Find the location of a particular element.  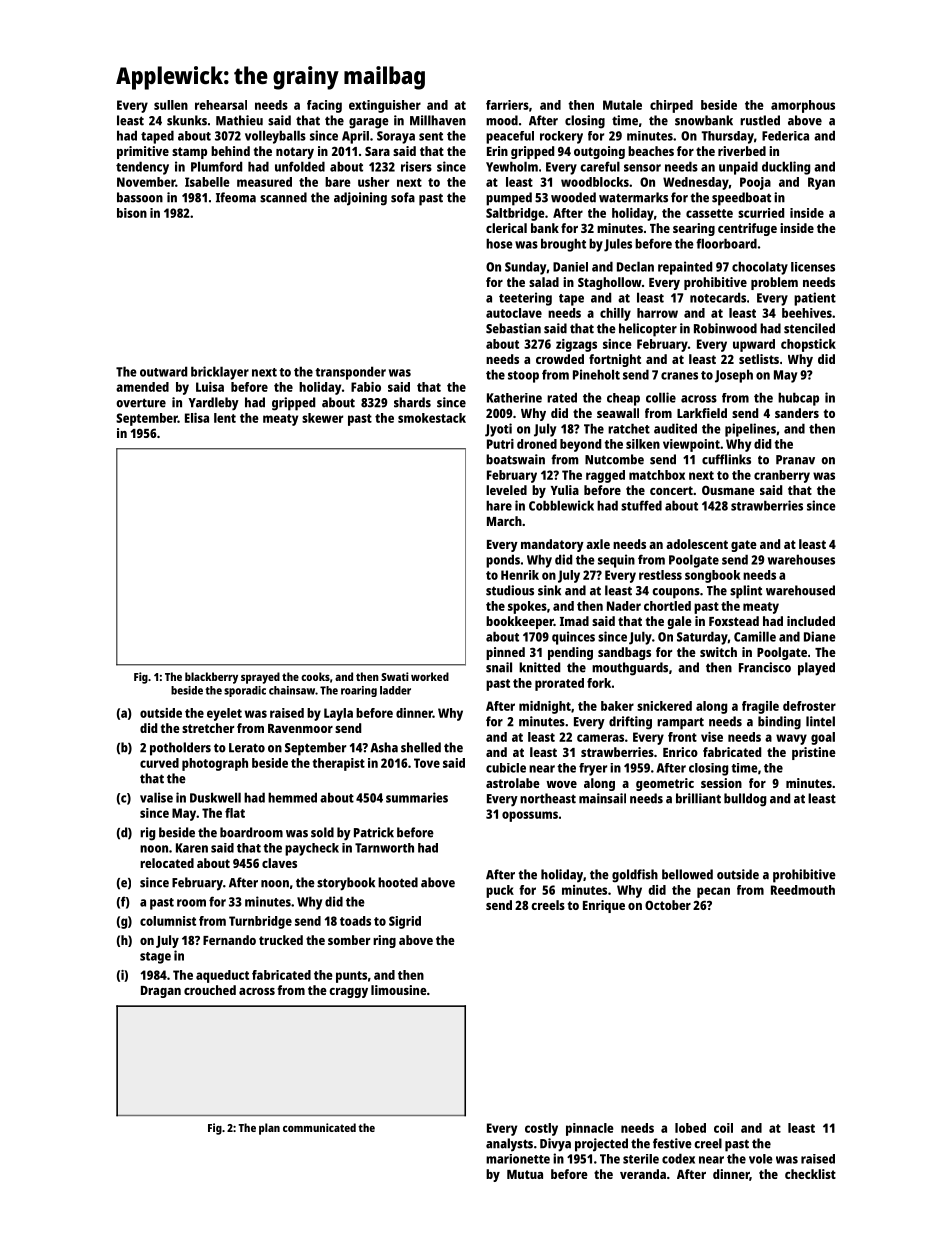

rehearsal is located at coordinates (221, 105).
